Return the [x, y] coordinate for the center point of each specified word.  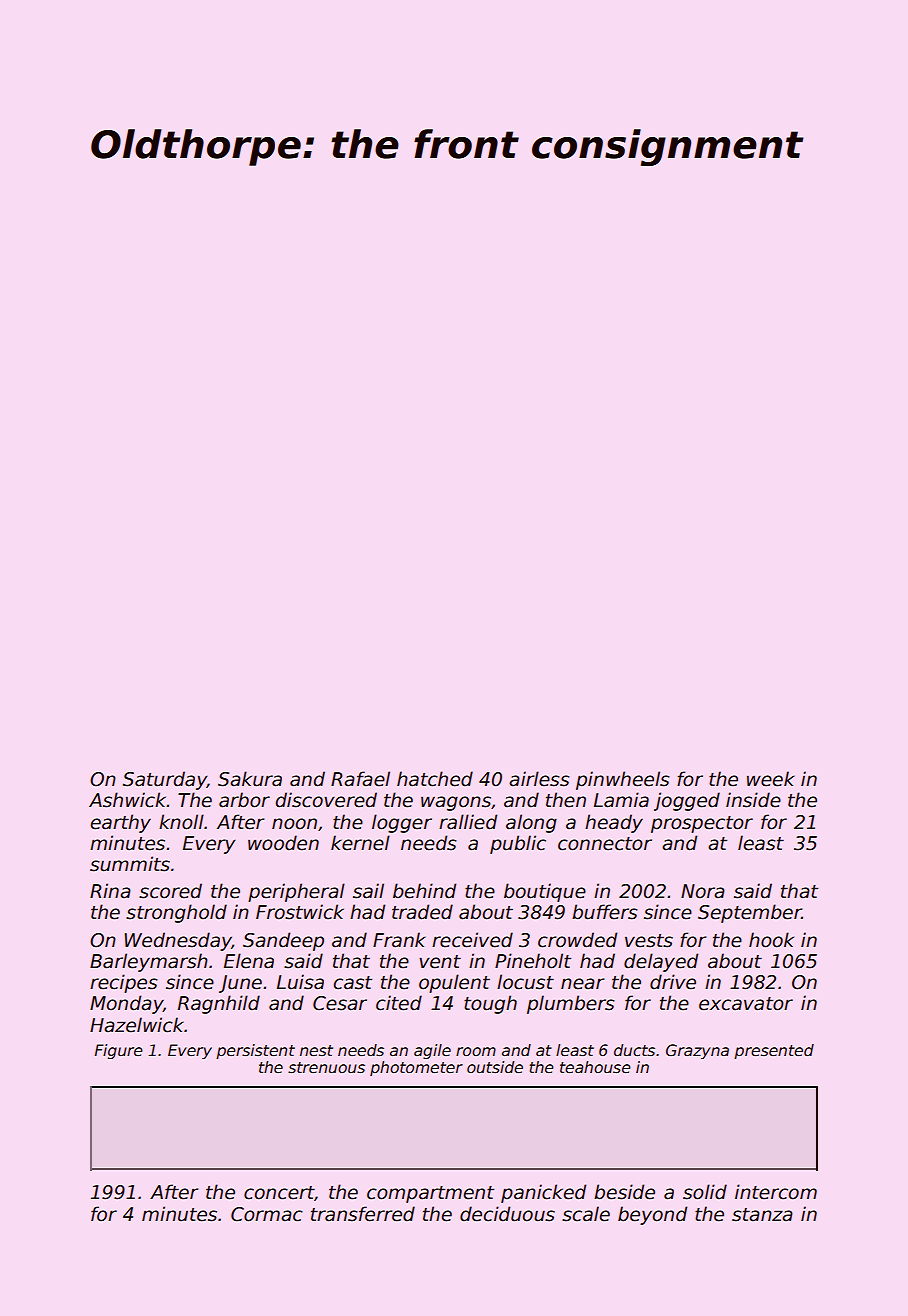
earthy [121, 823]
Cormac [267, 1214]
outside [495, 1067]
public [518, 844]
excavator [746, 1004]
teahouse [595, 1067]
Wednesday [178, 941]
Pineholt [533, 961]
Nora [703, 891]
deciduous [507, 1214]
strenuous [326, 1068]
